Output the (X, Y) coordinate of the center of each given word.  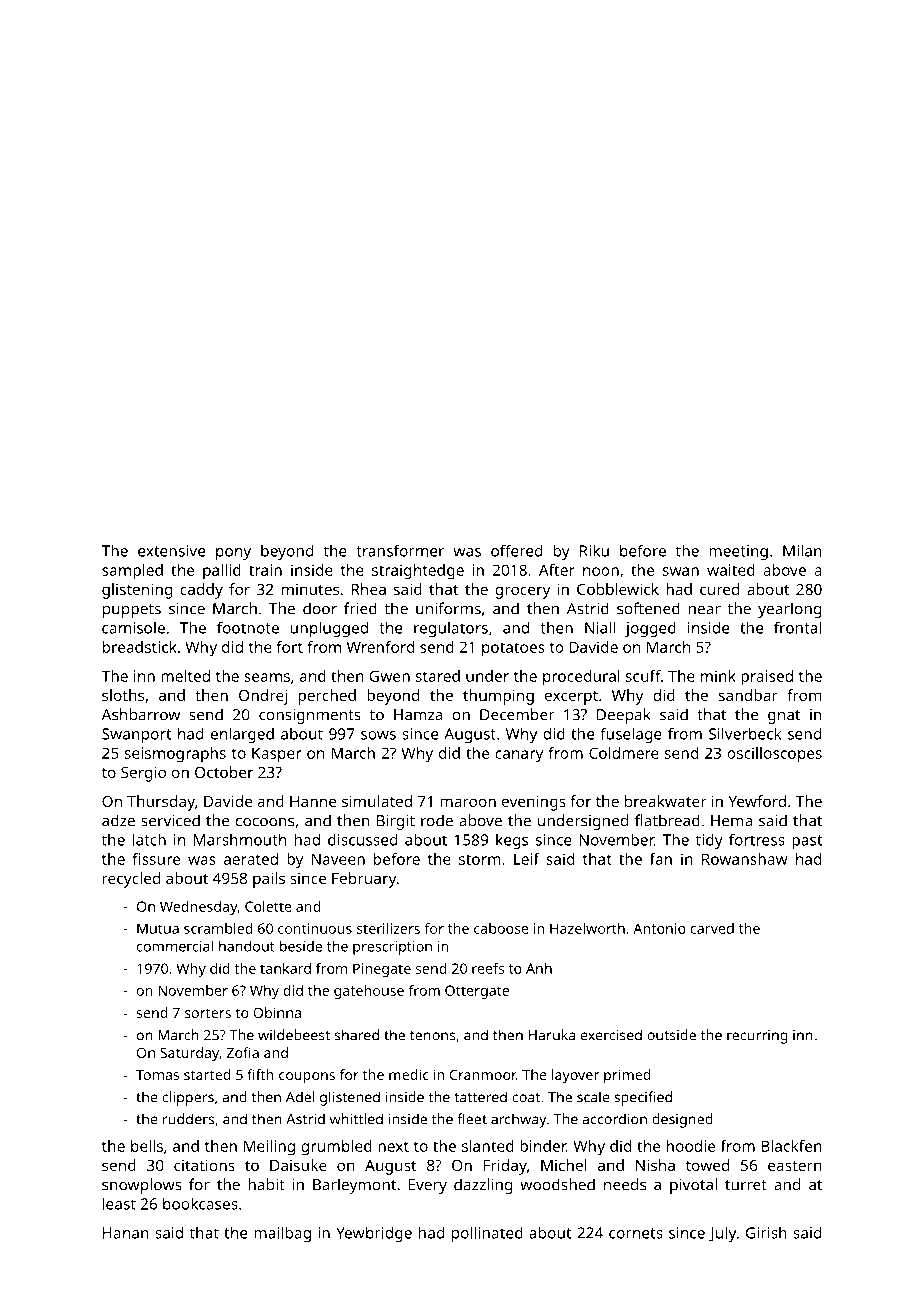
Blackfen (791, 1146)
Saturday (189, 1054)
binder (543, 1146)
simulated (377, 801)
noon (601, 571)
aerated (251, 859)
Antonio (659, 928)
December (517, 714)
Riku (594, 550)
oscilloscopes (774, 755)
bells (147, 1146)
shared (357, 1035)
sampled (132, 572)
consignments (310, 716)
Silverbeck (745, 733)
